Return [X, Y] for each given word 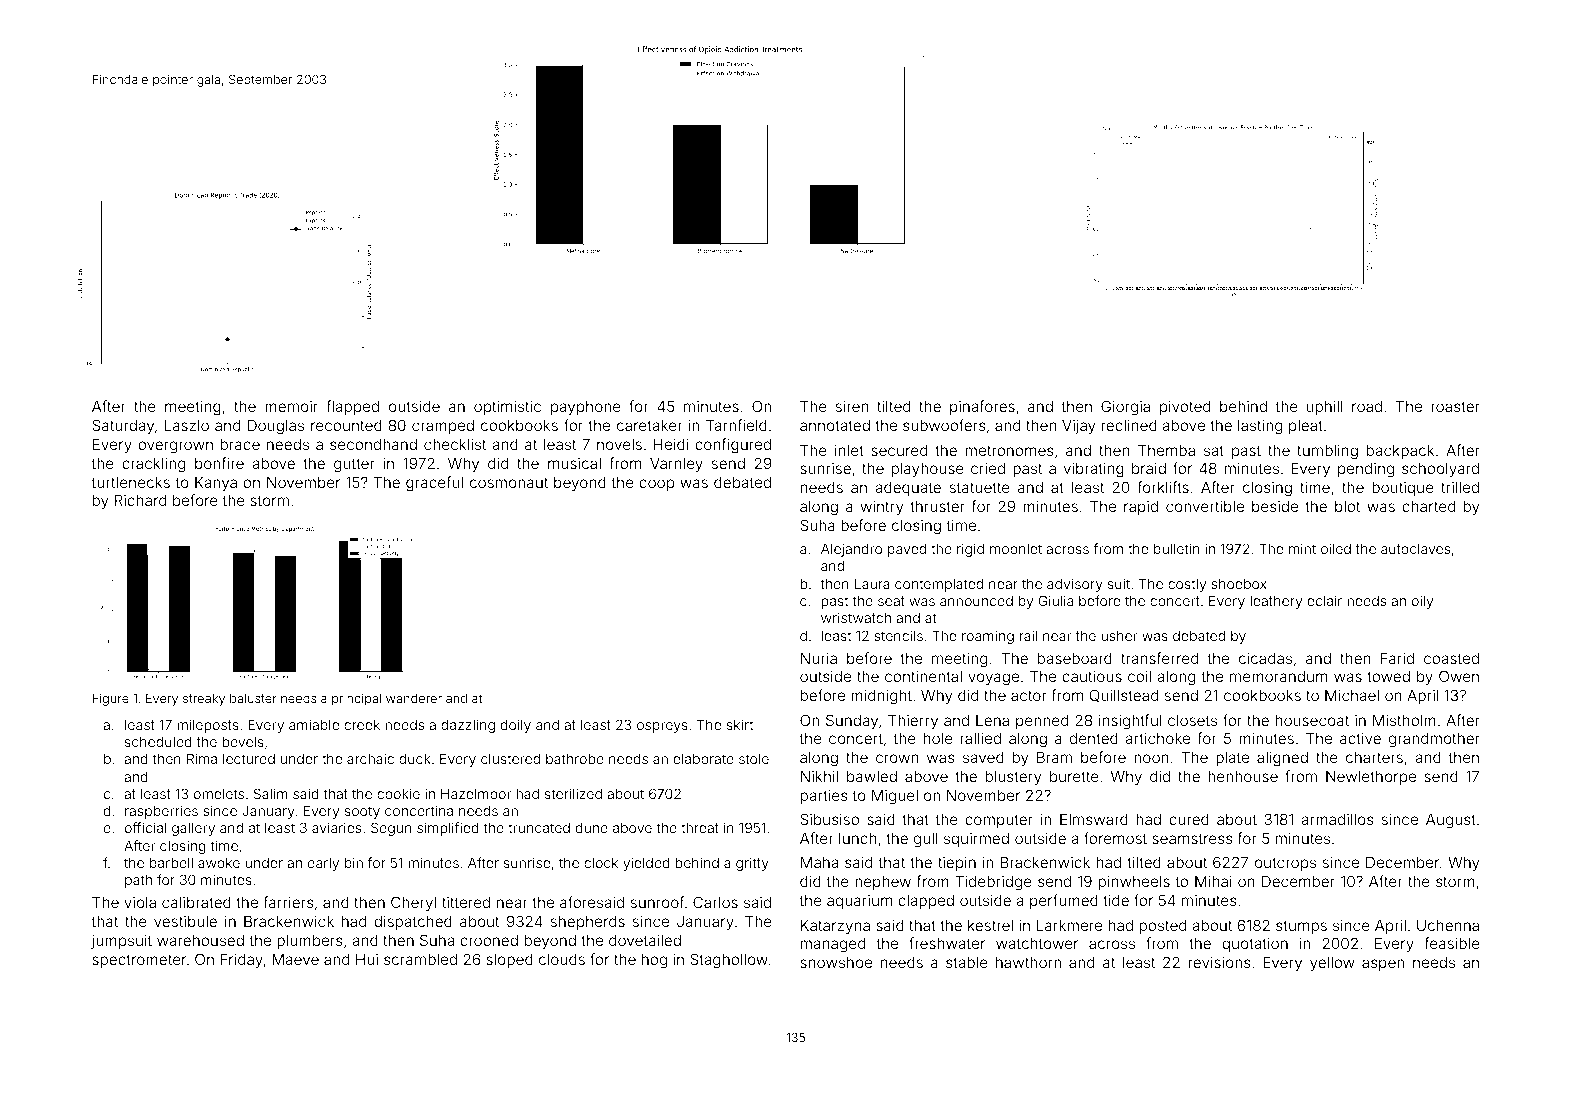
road [1367, 406]
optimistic [507, 407]
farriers [288, 902]
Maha [819, 862]
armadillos [1337, 819]
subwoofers [944, 425]
